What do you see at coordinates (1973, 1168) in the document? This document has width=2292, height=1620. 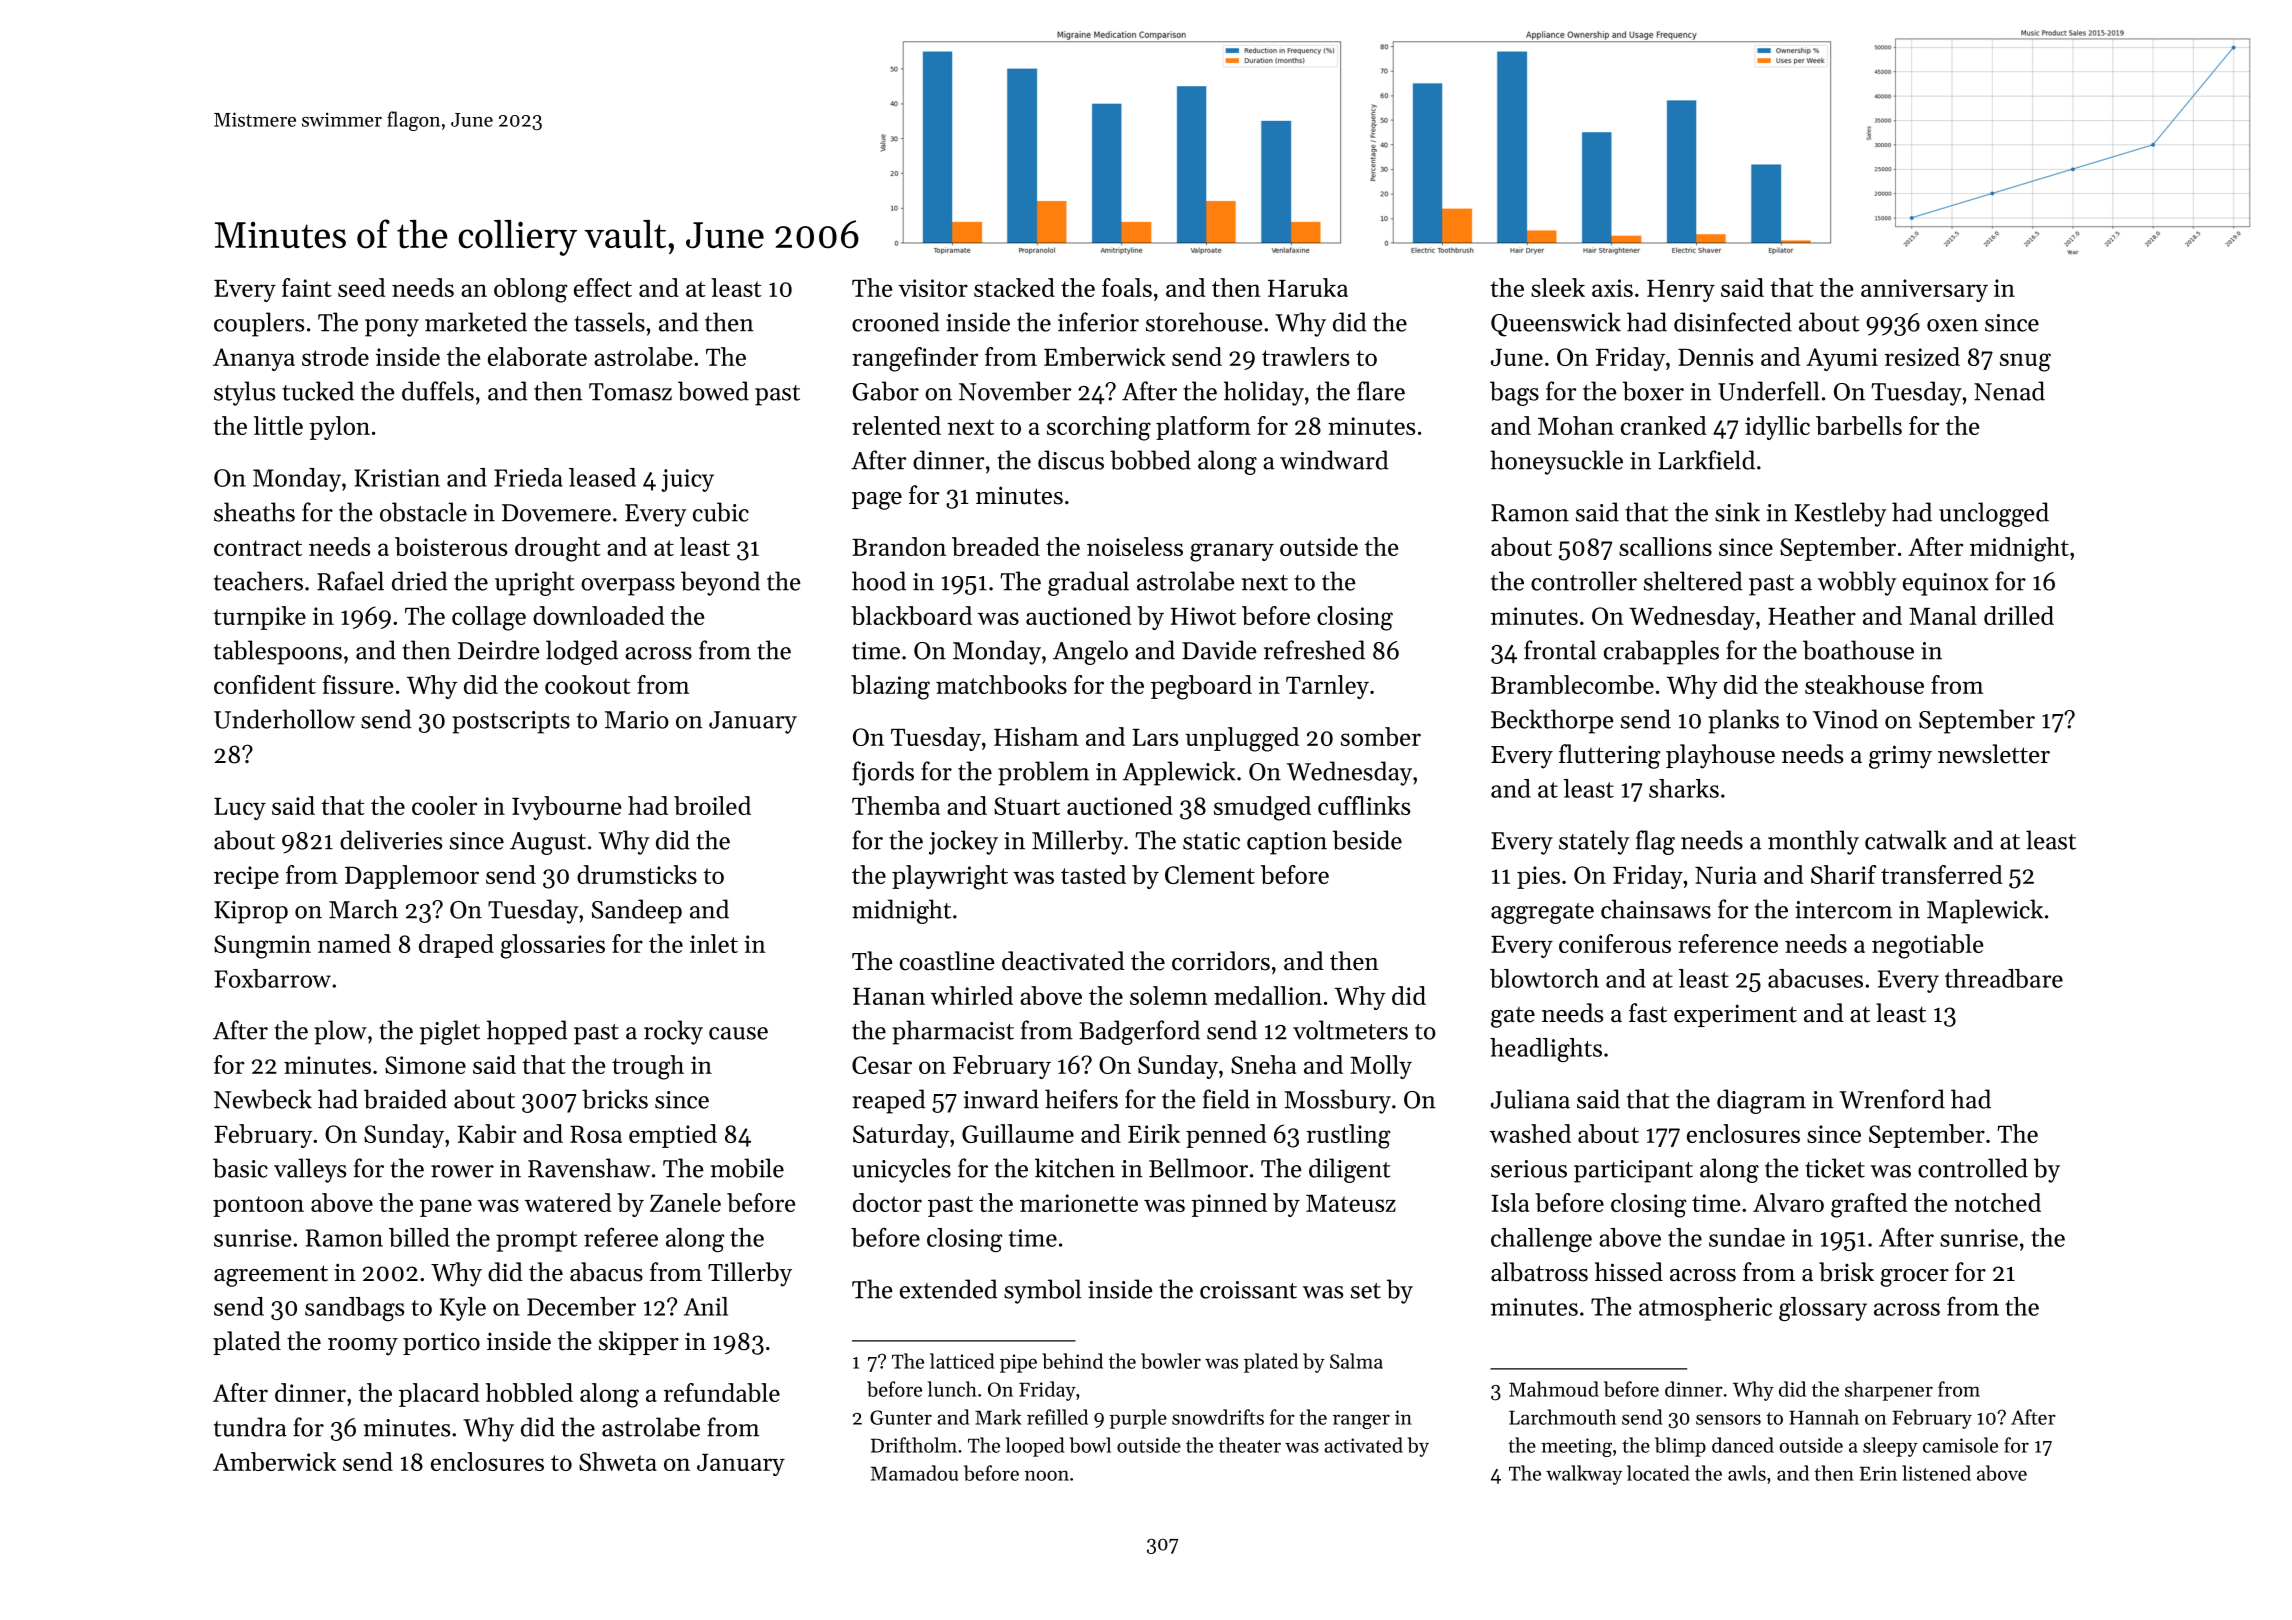 I see `controlled` at bounding box center [1973, 1168].
